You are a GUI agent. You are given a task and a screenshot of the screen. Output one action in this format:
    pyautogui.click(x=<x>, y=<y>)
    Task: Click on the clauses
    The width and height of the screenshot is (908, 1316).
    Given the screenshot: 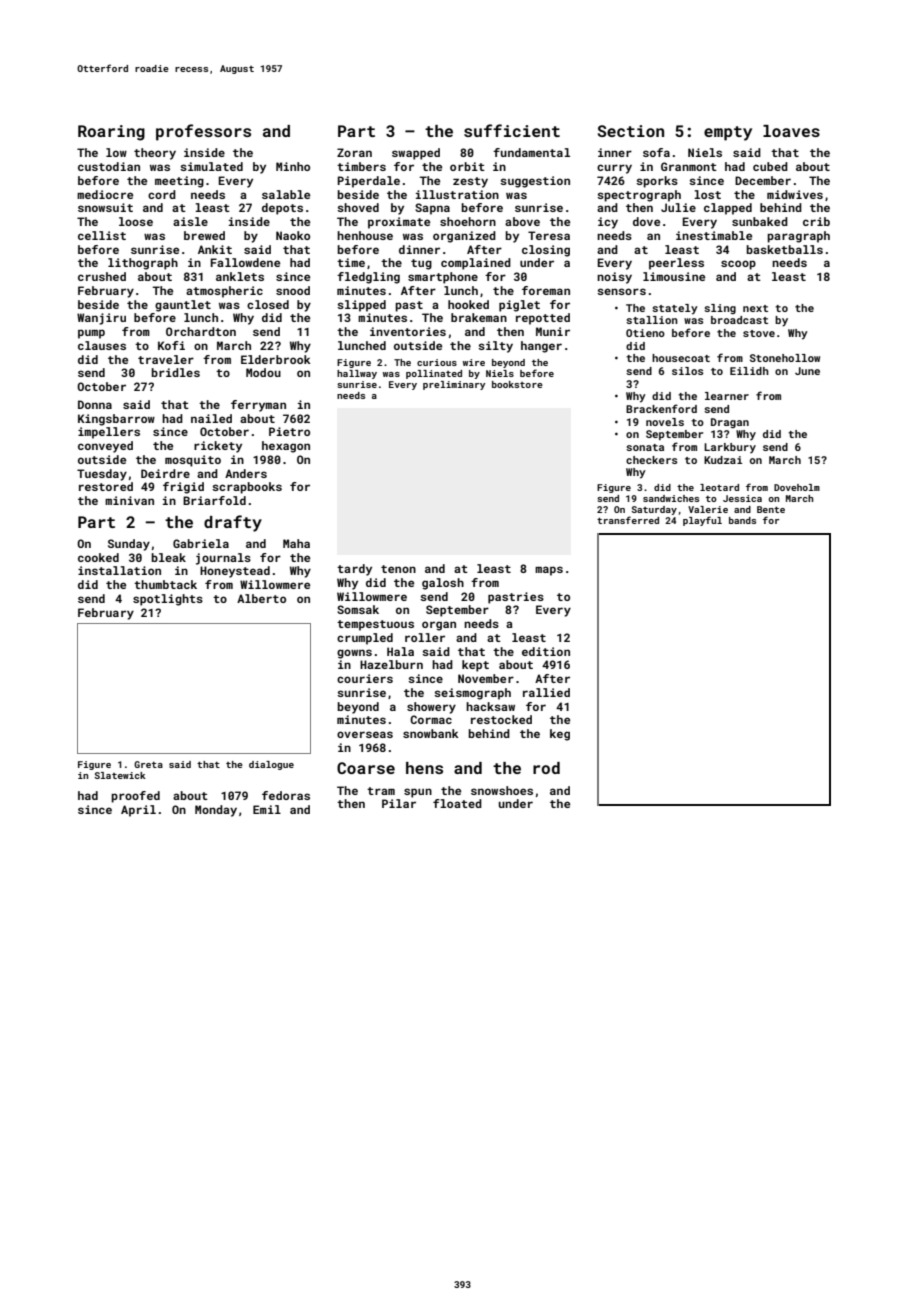 What is the action you would take?
    pyautogui.click(x=102, y=345)
